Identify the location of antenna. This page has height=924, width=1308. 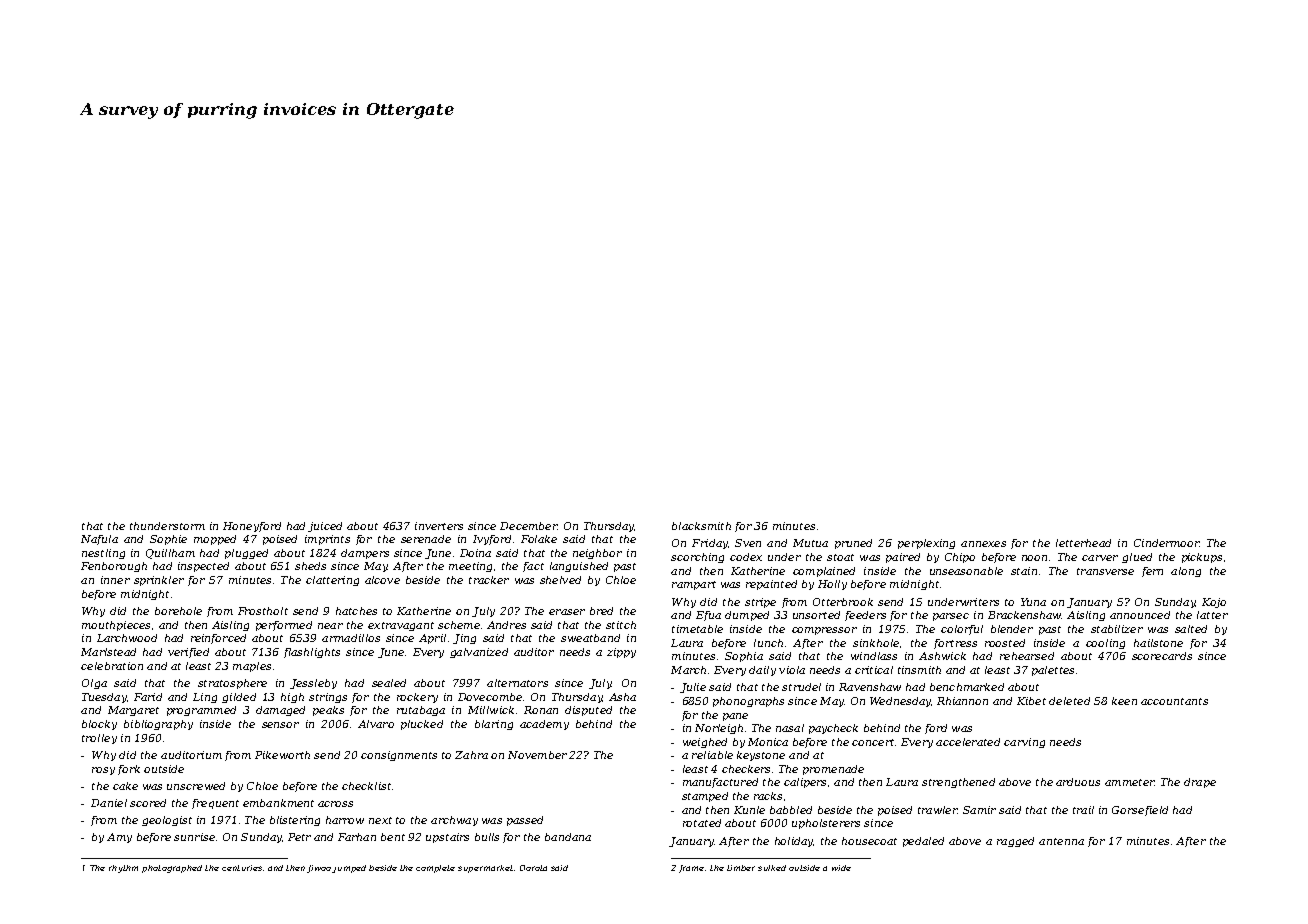
(1061, 841).
